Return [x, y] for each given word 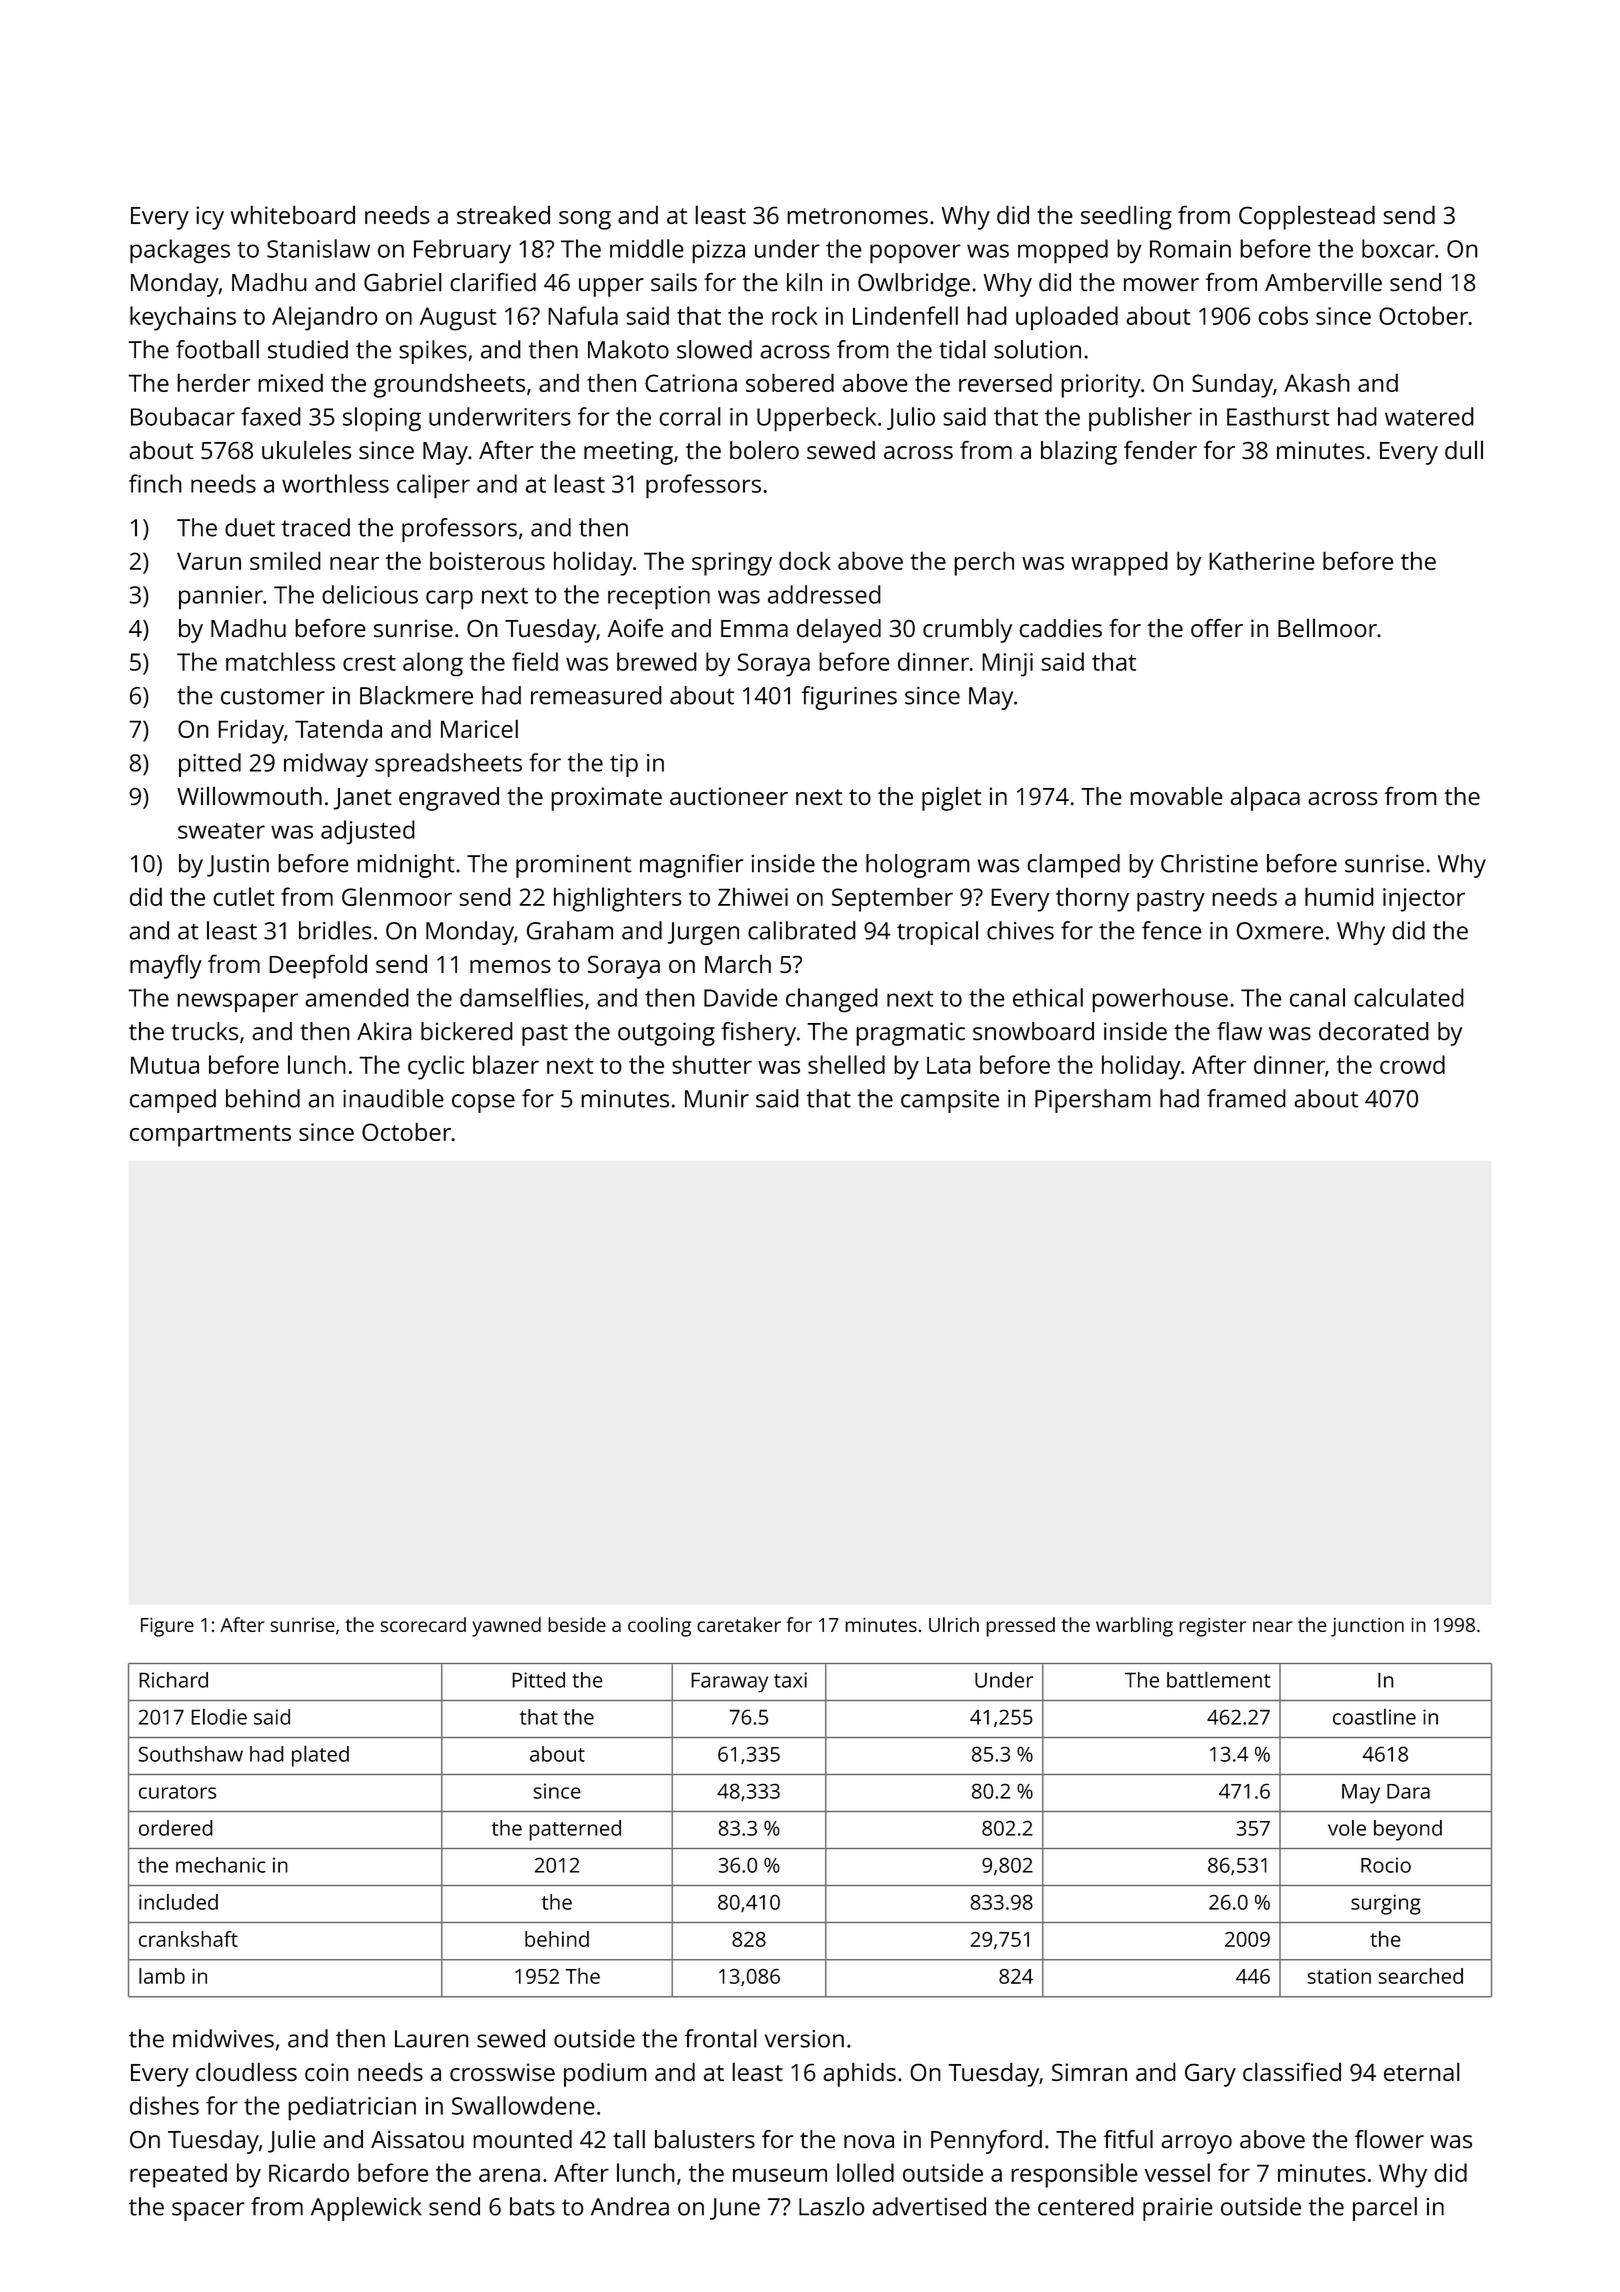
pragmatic [910, 1034]
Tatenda [338, 728]
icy [210, 218]
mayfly [166, 966]
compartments [210, 1136]
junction [1367, 1627]
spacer [208, 2211]
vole [1347, 1828]
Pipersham [1093, 1101]
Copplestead [1307, 217]
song [585, 220]
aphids [860, 2074]
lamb [162, 1976]
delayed [839, 630]
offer [1217, 628]
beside [577, 1624]
